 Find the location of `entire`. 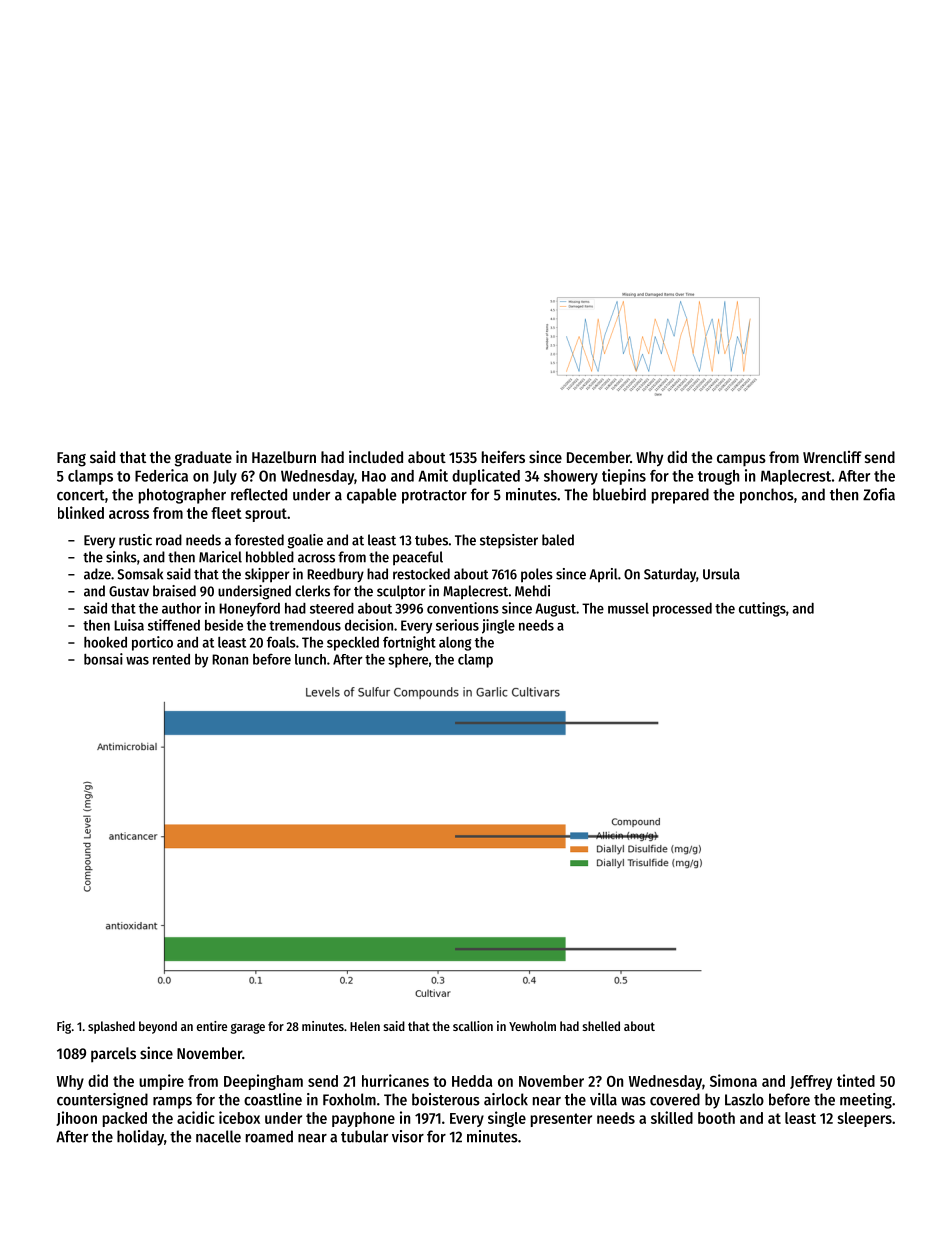

entire is located at coordinates (212, 1026).
